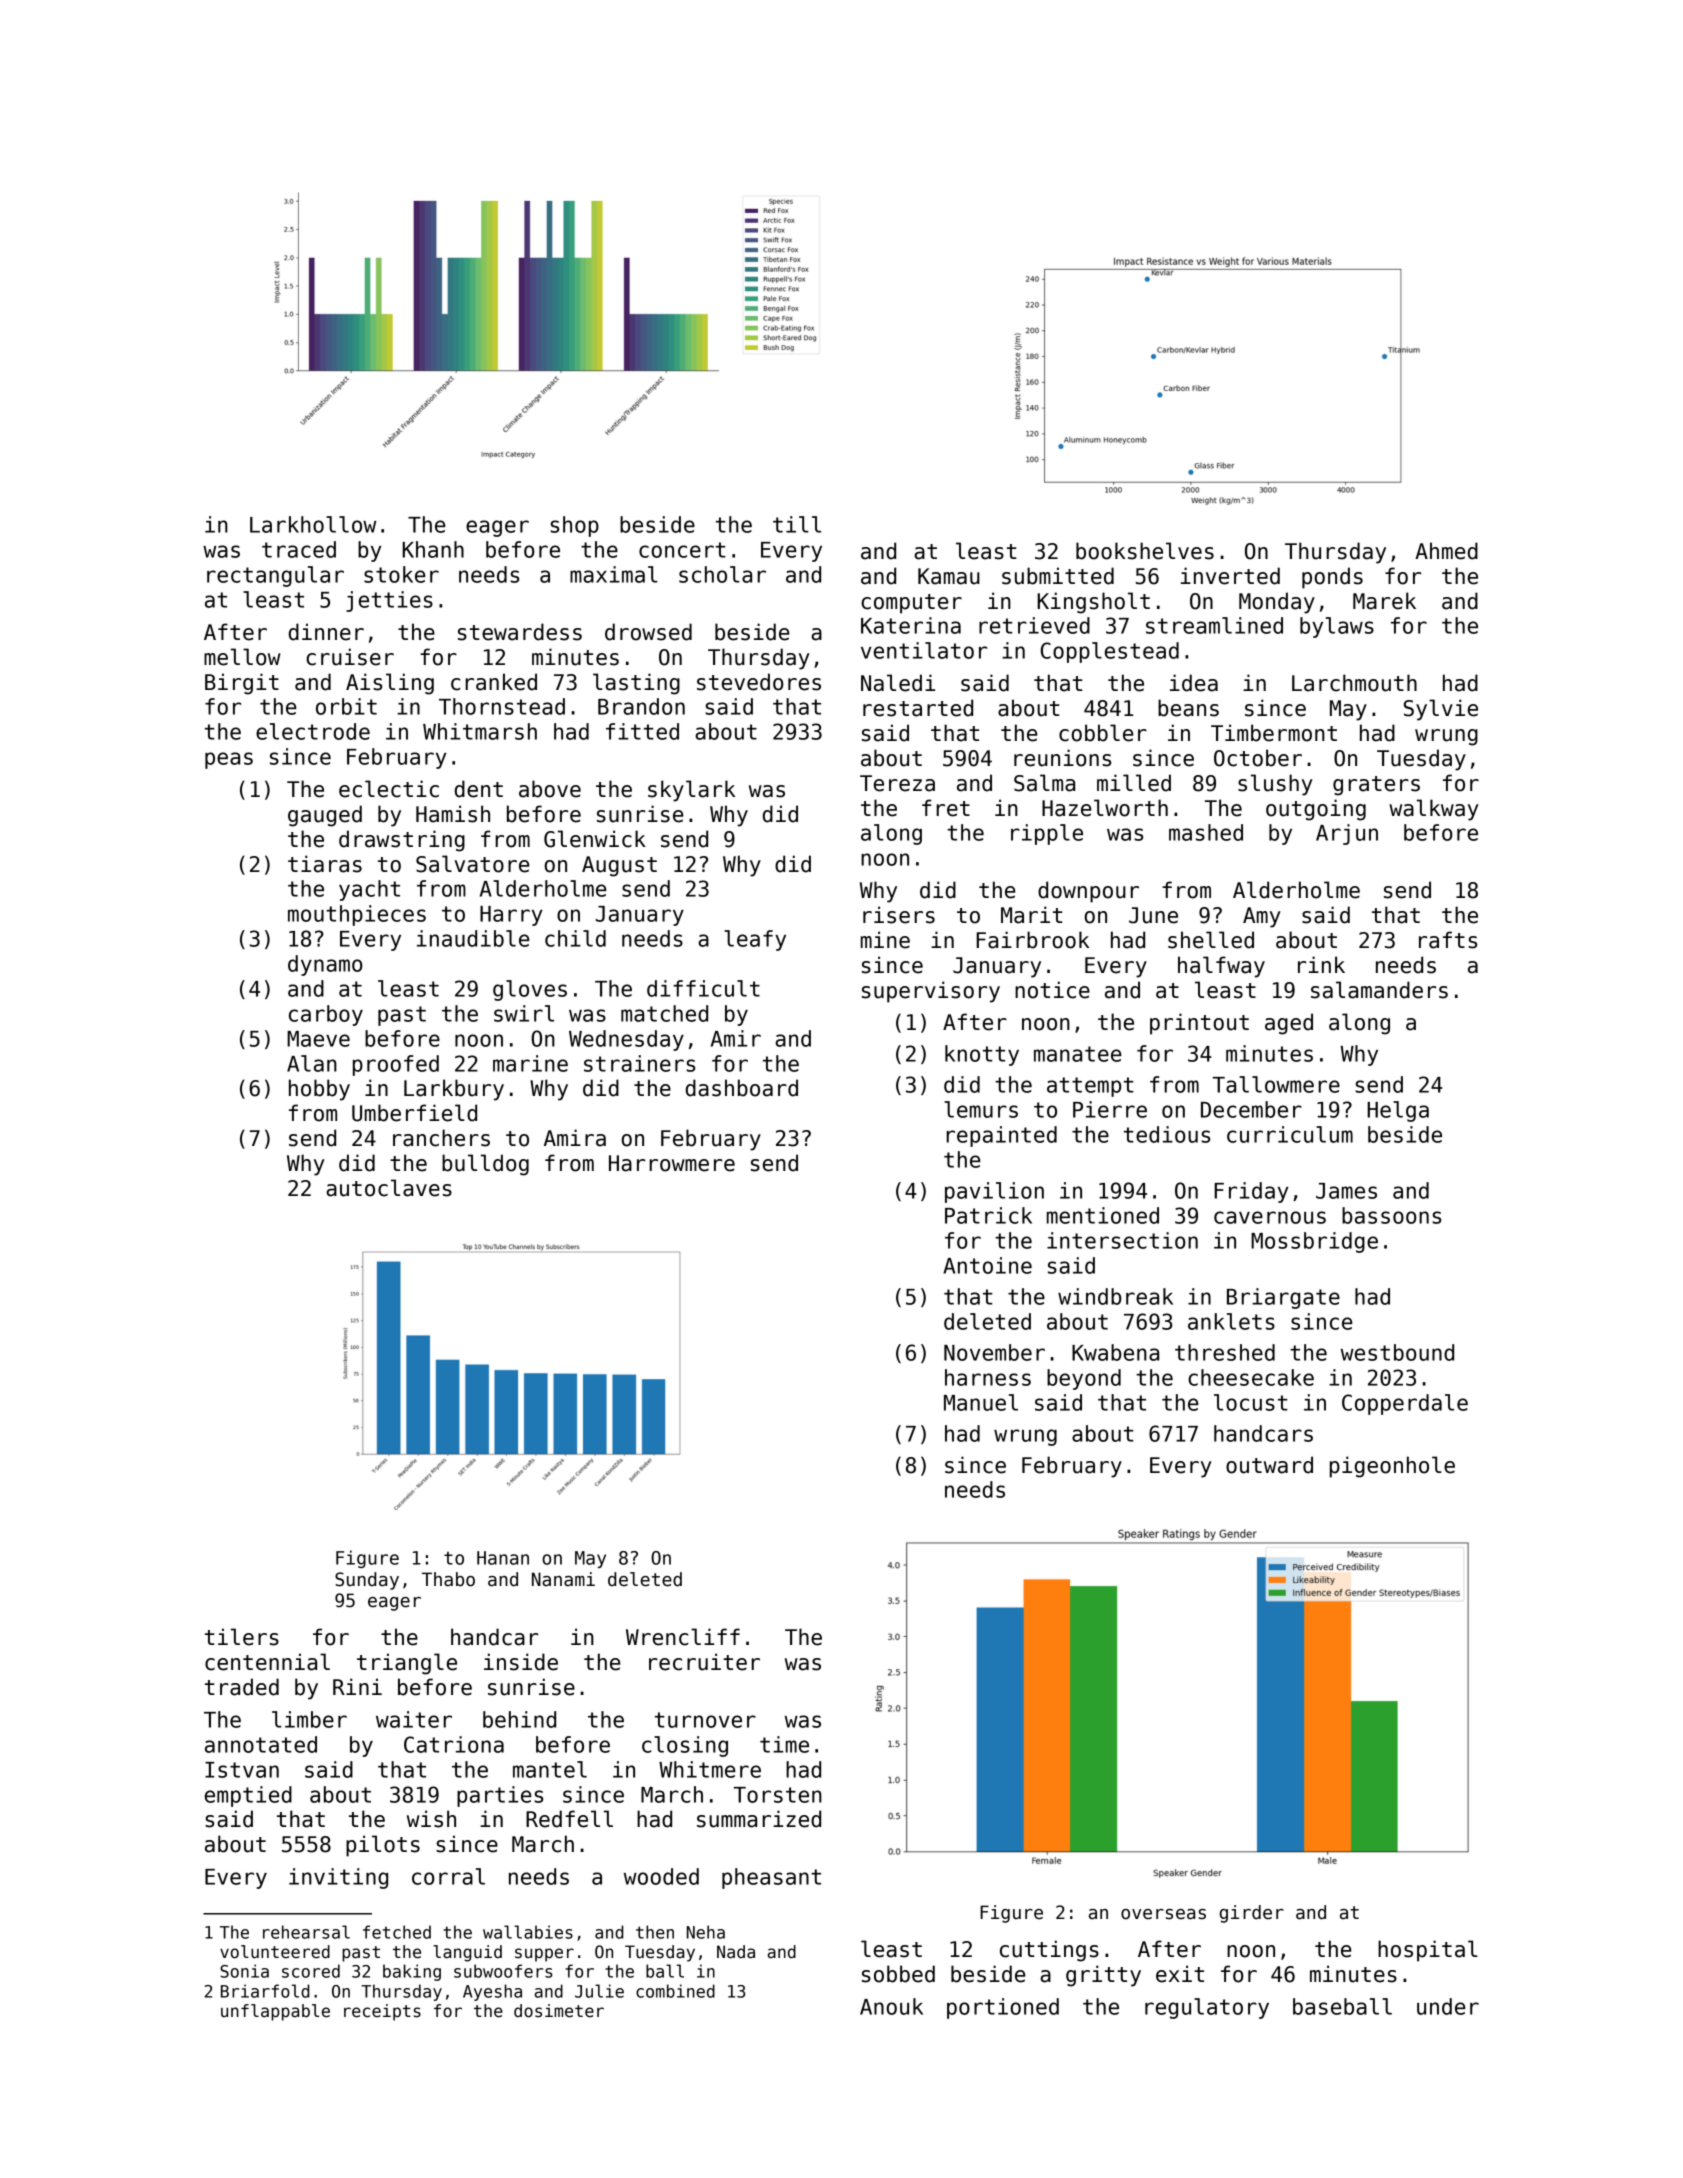 This page has width=1683, height=2178. What do you see at coordinates (275, 2012) in the page?
I see `unflappable` at bounding box center [275, 2012].
